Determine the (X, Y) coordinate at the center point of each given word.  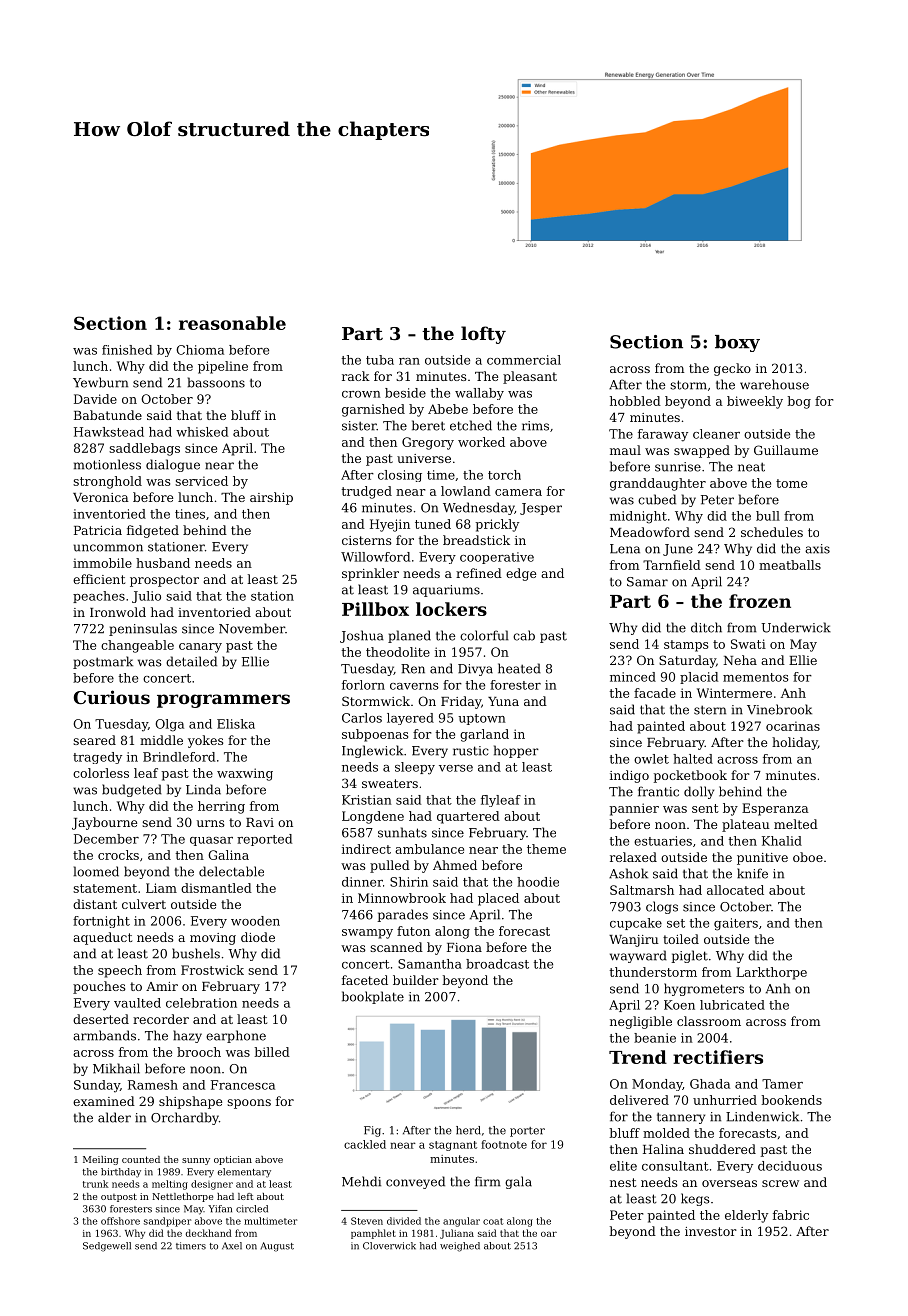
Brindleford (179, 757)
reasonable (232, 323)
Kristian (367, 800)
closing (400, 476)
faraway (663, 435)
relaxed (633, 857)
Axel (232, 1246)
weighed (460, 1247)
